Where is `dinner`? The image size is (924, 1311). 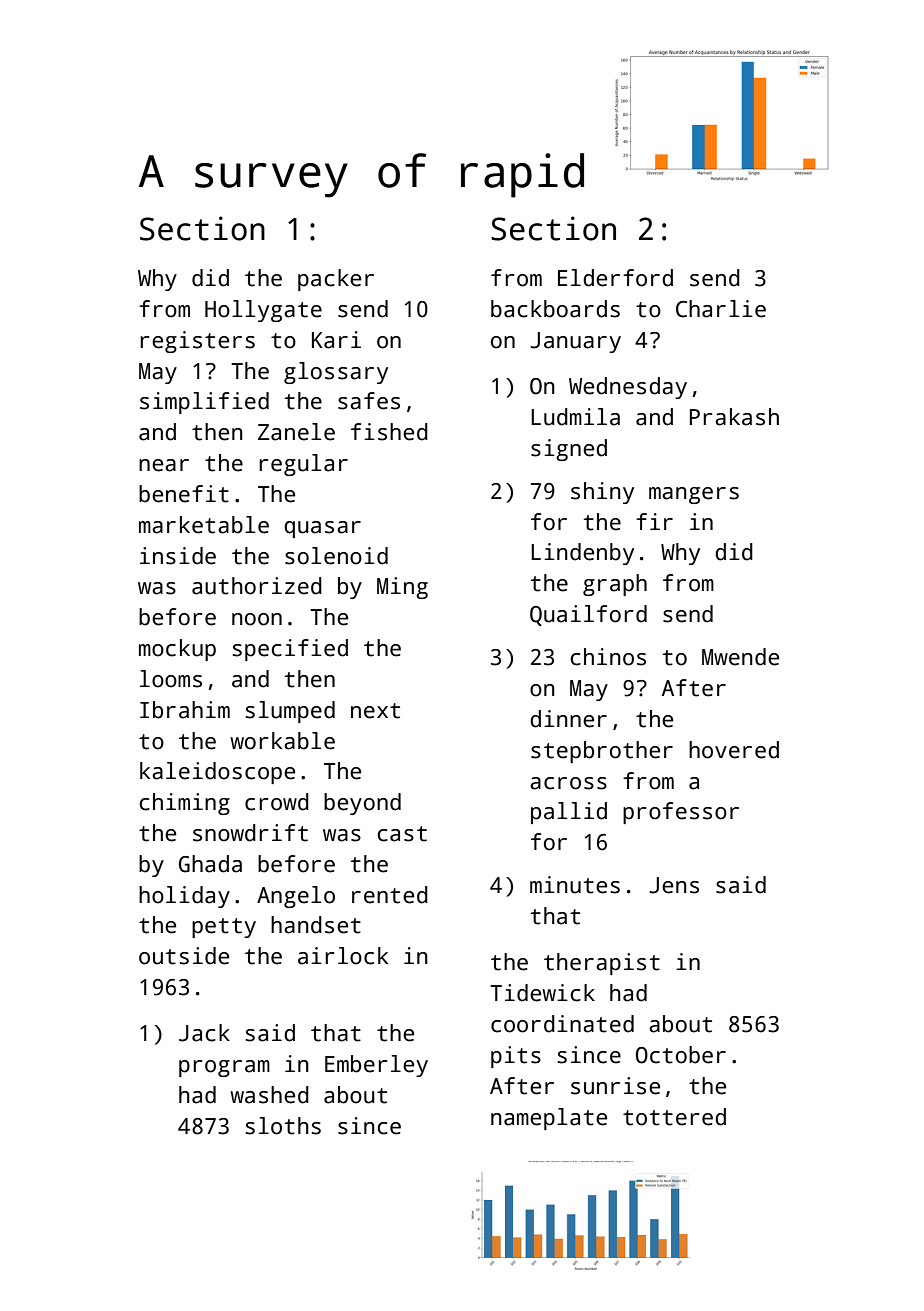 dinner is located at coordinates (568, 719).
